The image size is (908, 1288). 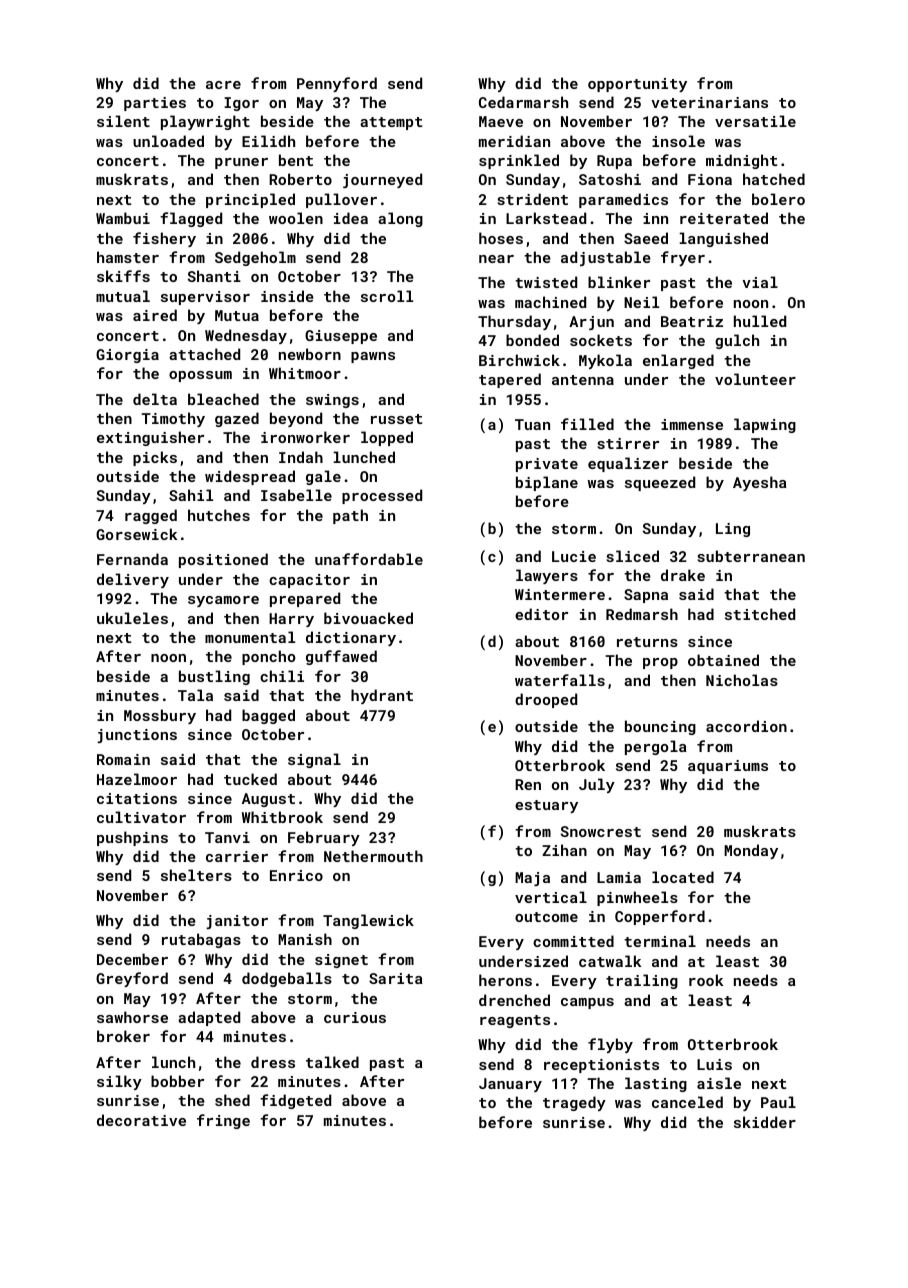 I want to click on broker, so click(x=123, y=1036).
